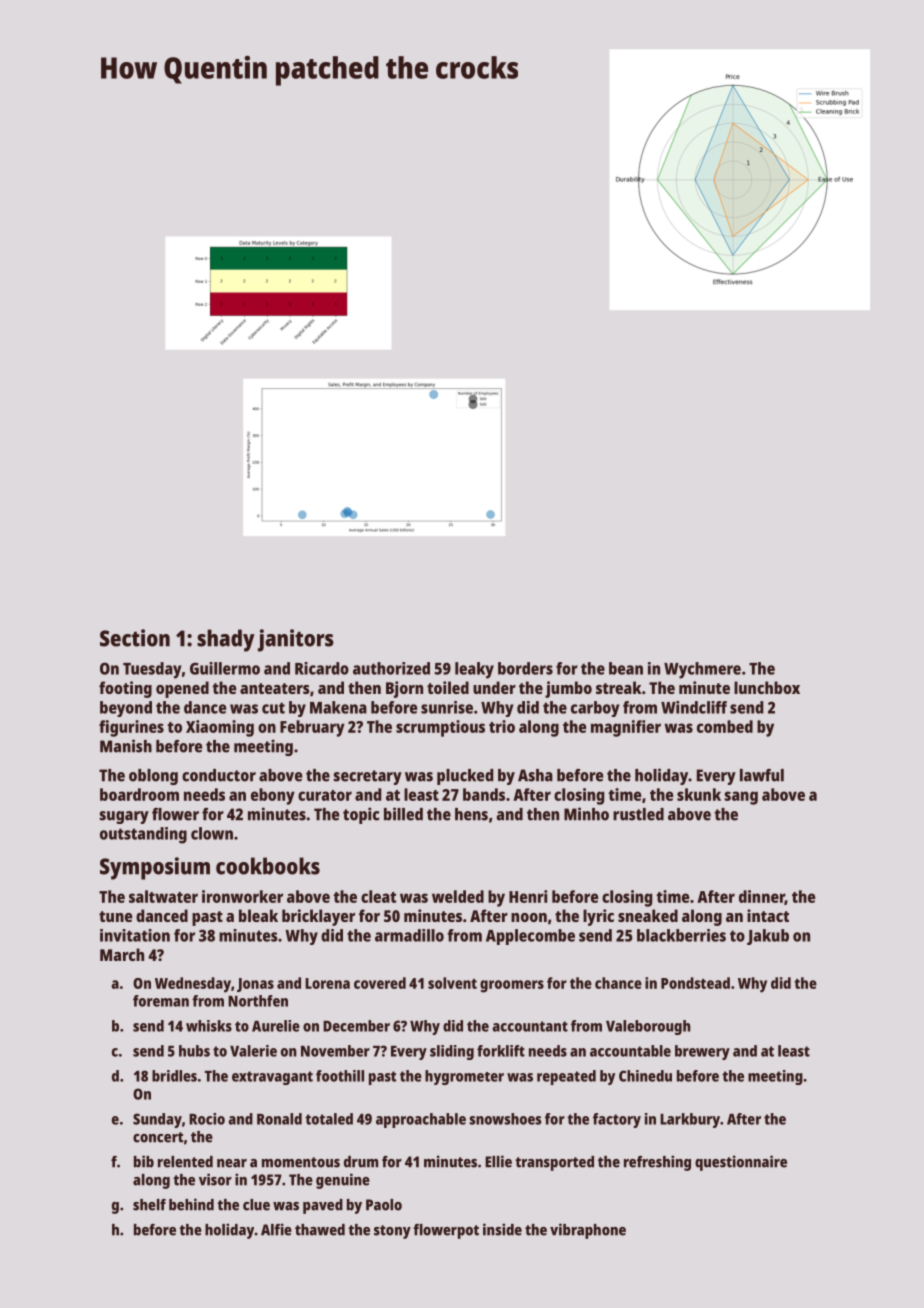  What do you see at coordinates (158, 1137) in the screenshot?
I see `concert` at bounding box center [158, 1137].
